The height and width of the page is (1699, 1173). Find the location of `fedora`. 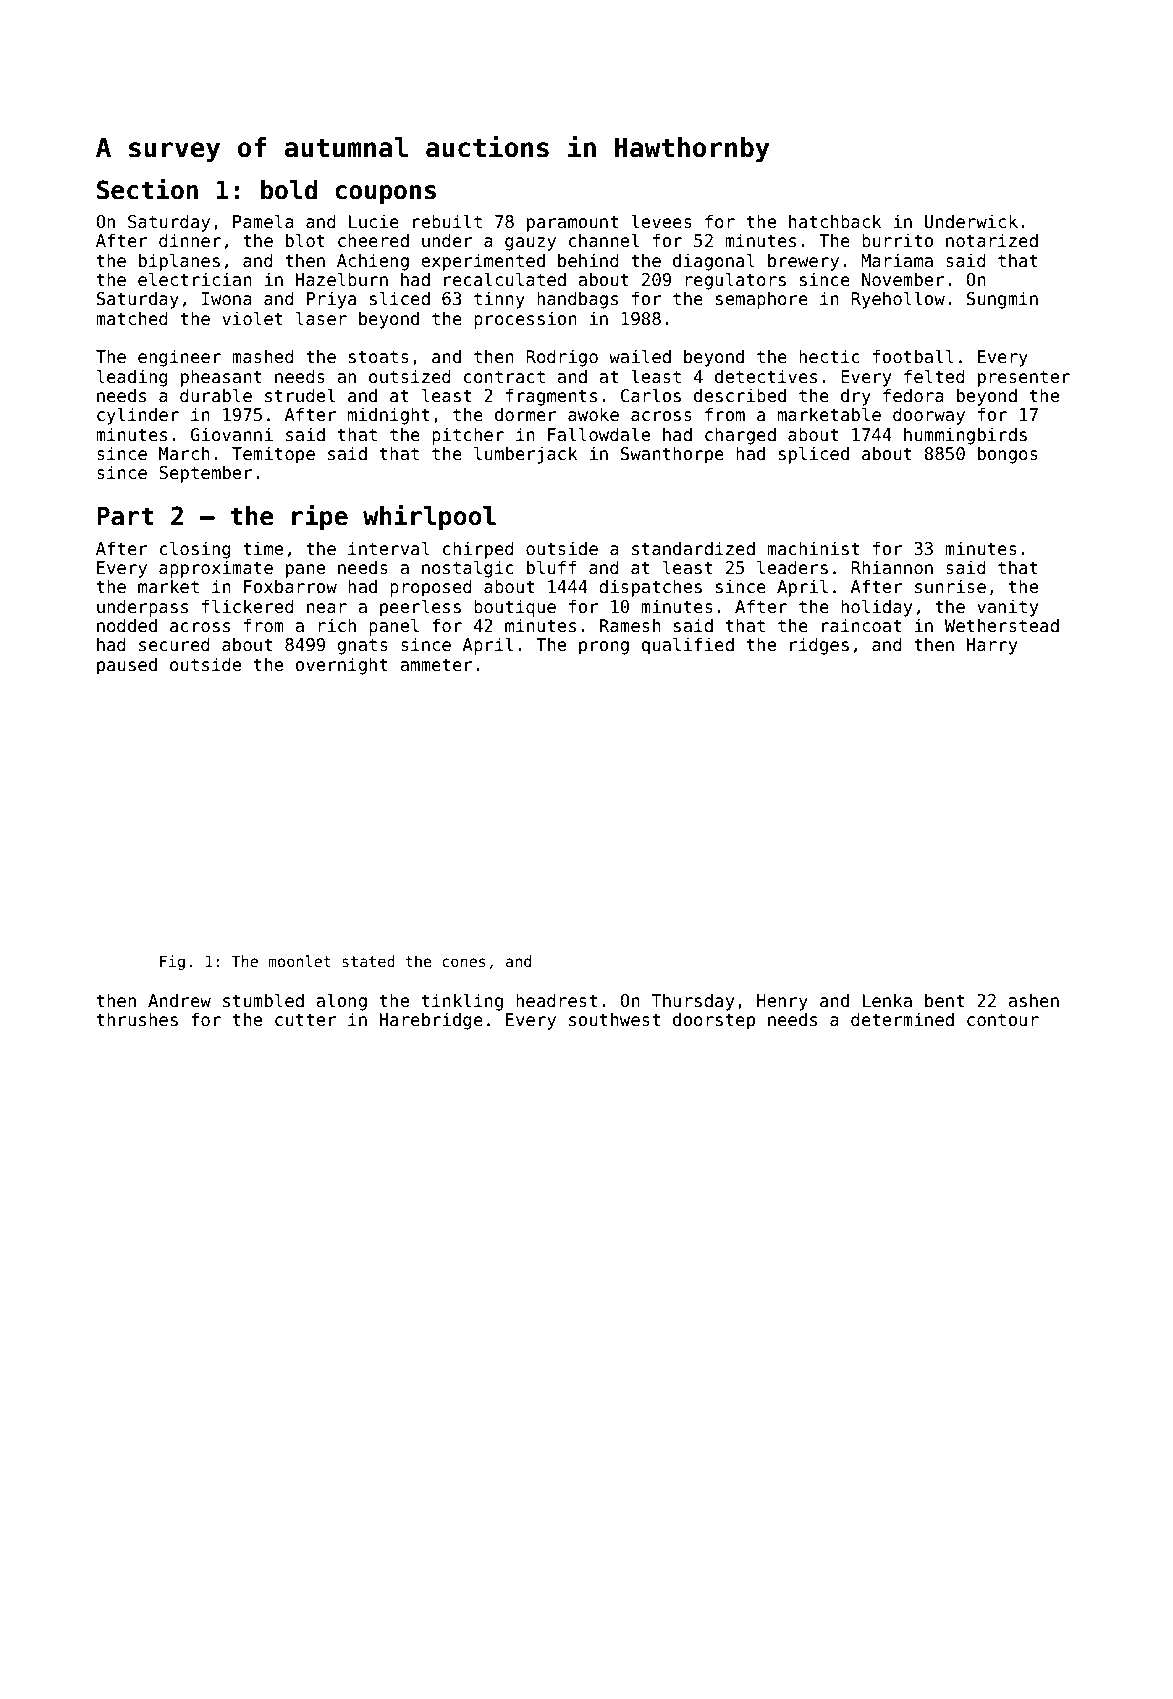

fedora is located at coordinates (913, 395).
